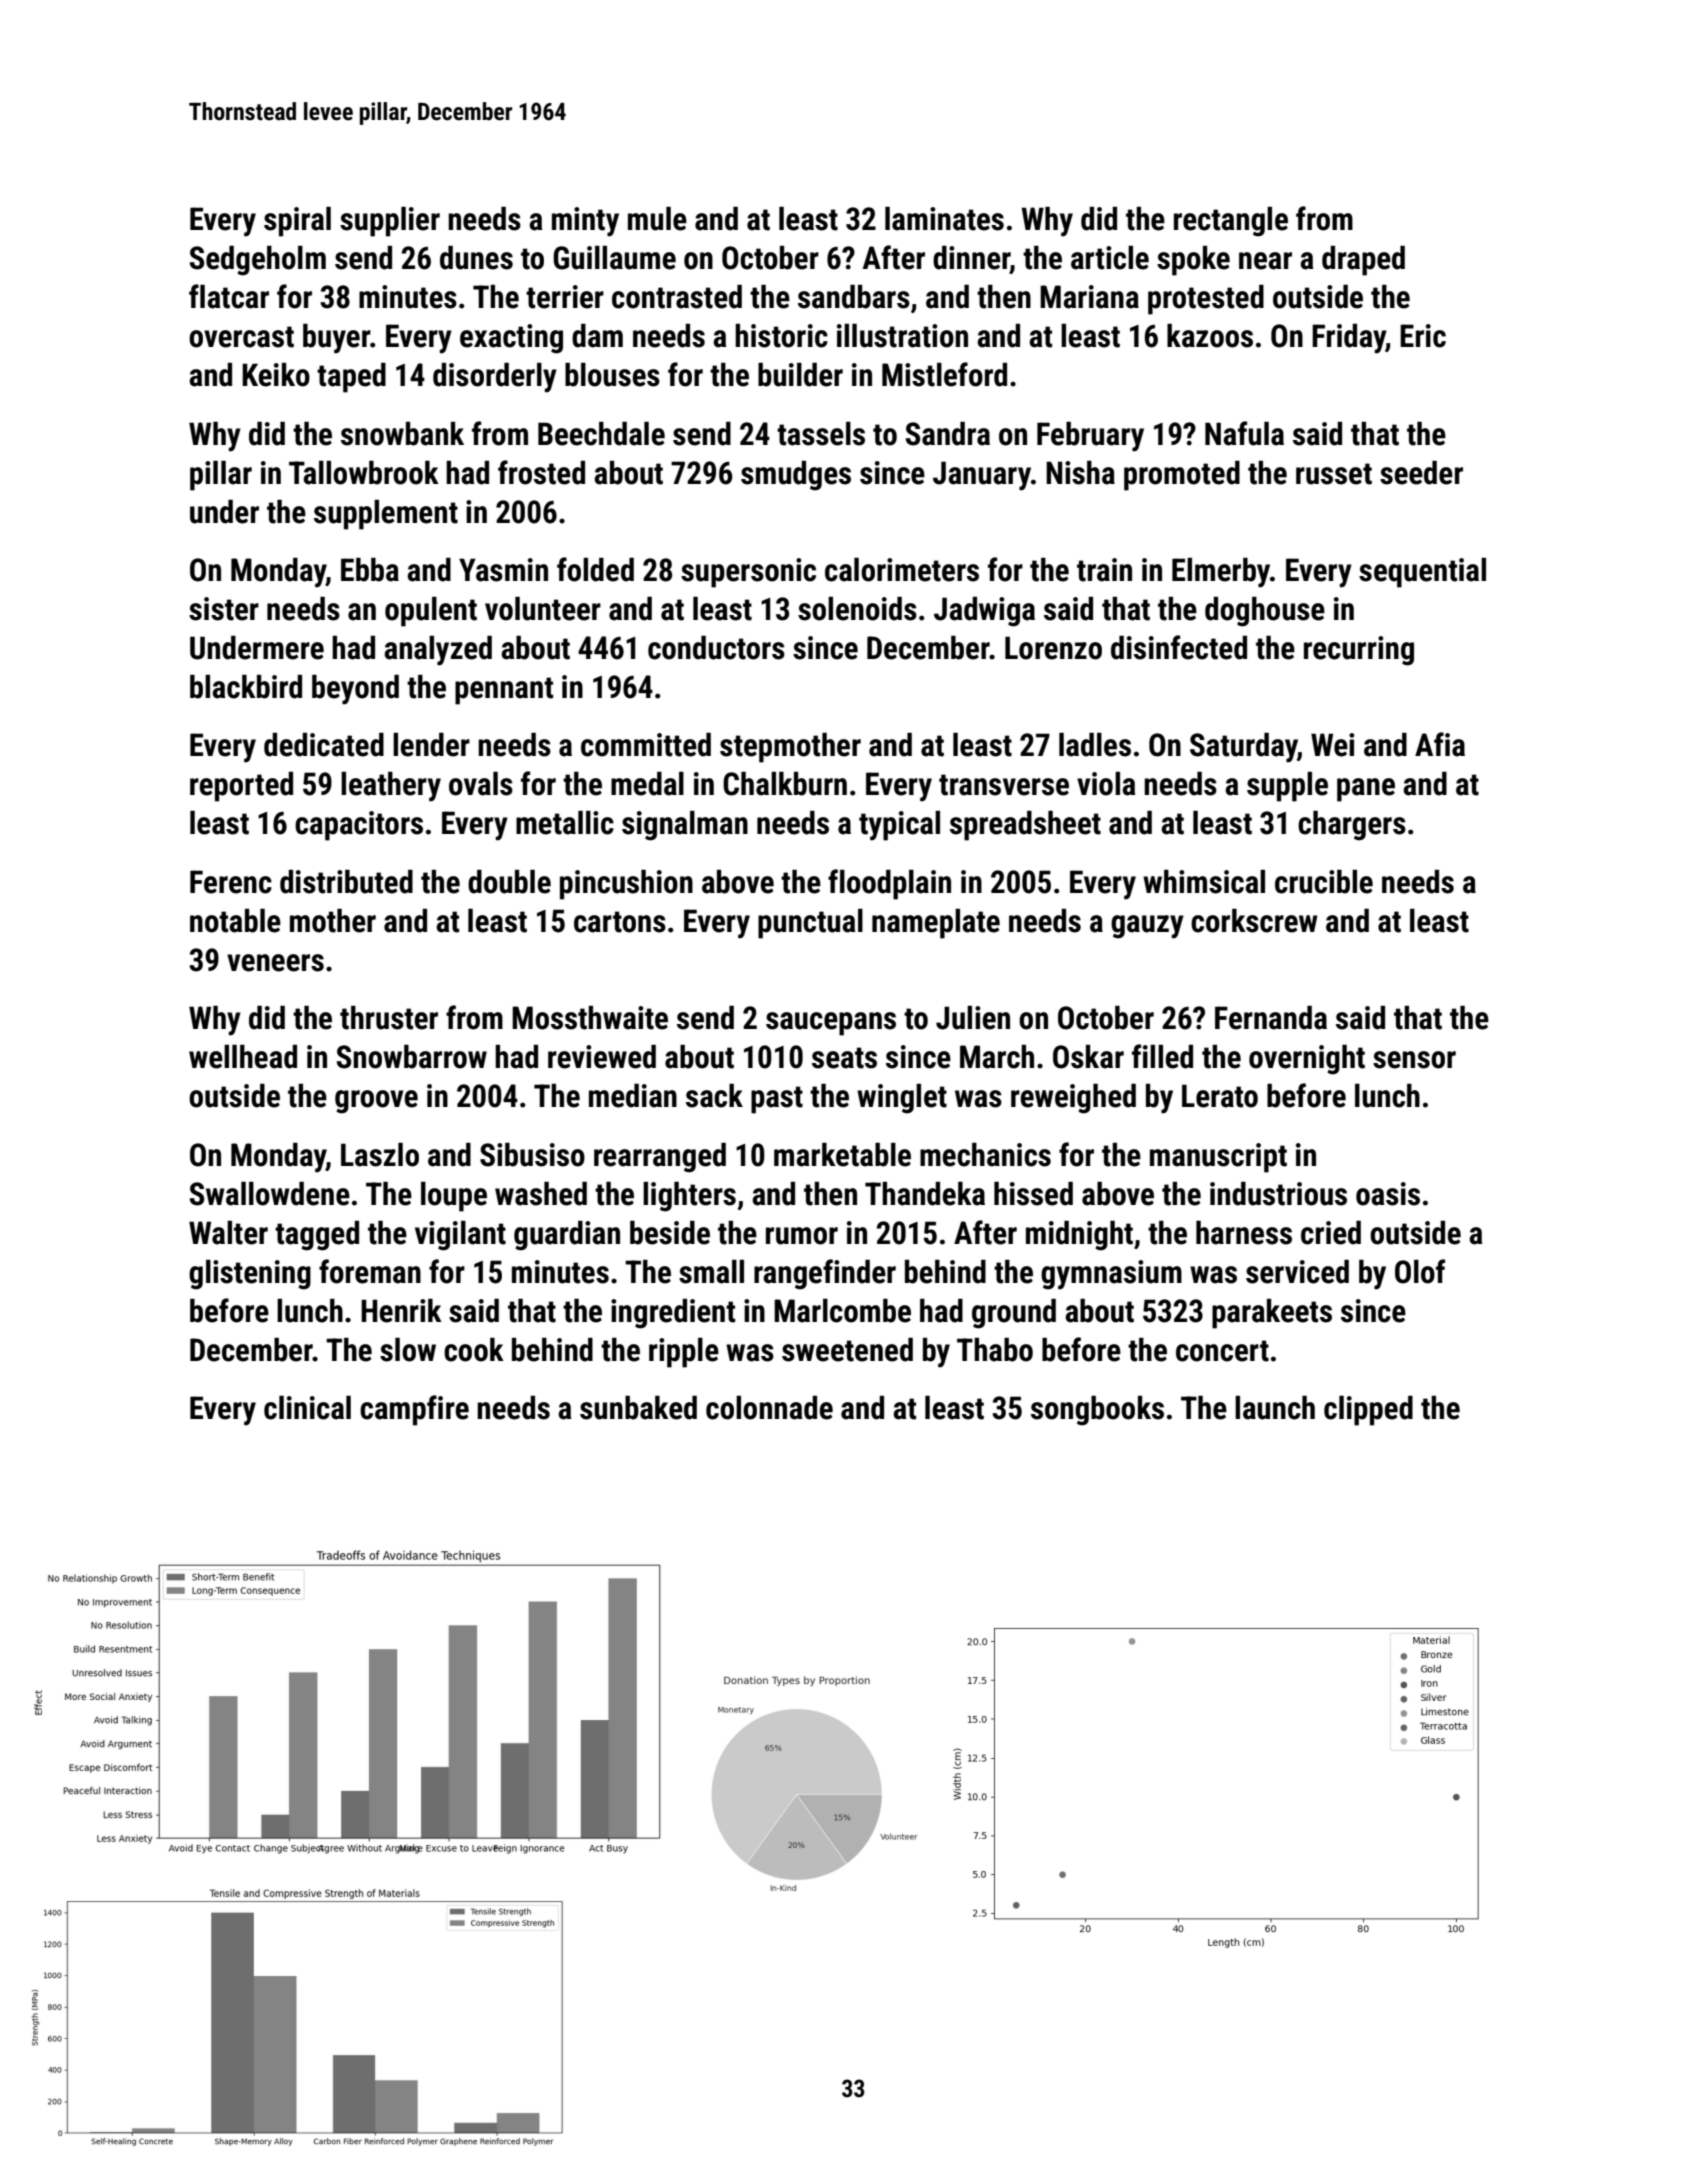 Image resolution: width=1683 pixels, height=2178 pixels. Describe the element at coordinates (1388, 1194) in the image. I see `oasis` at that location.
